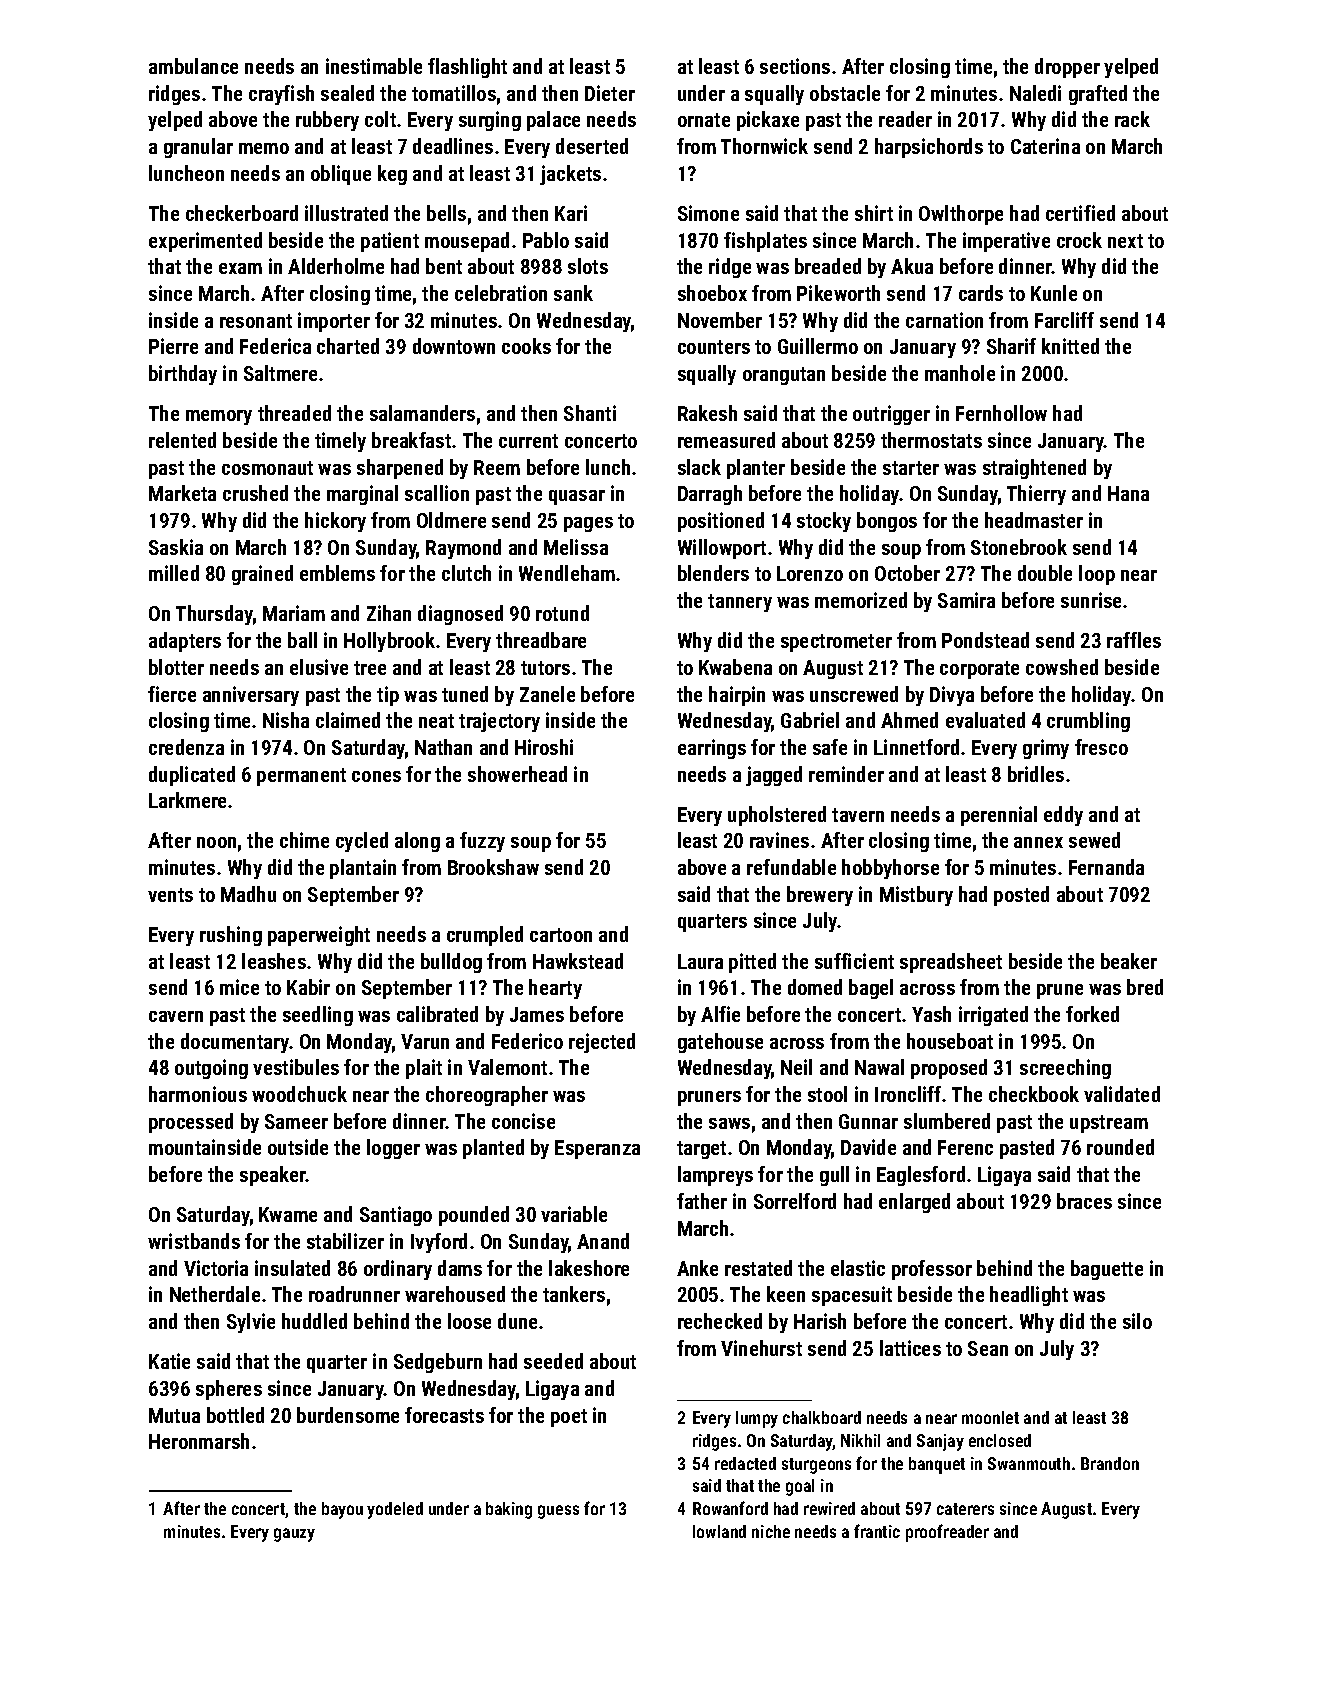 The height and width of the screenshot is (1708, 1320). Describe the element at coordinates (700, 961) in the screenshot. I see `Laura` at that location.
